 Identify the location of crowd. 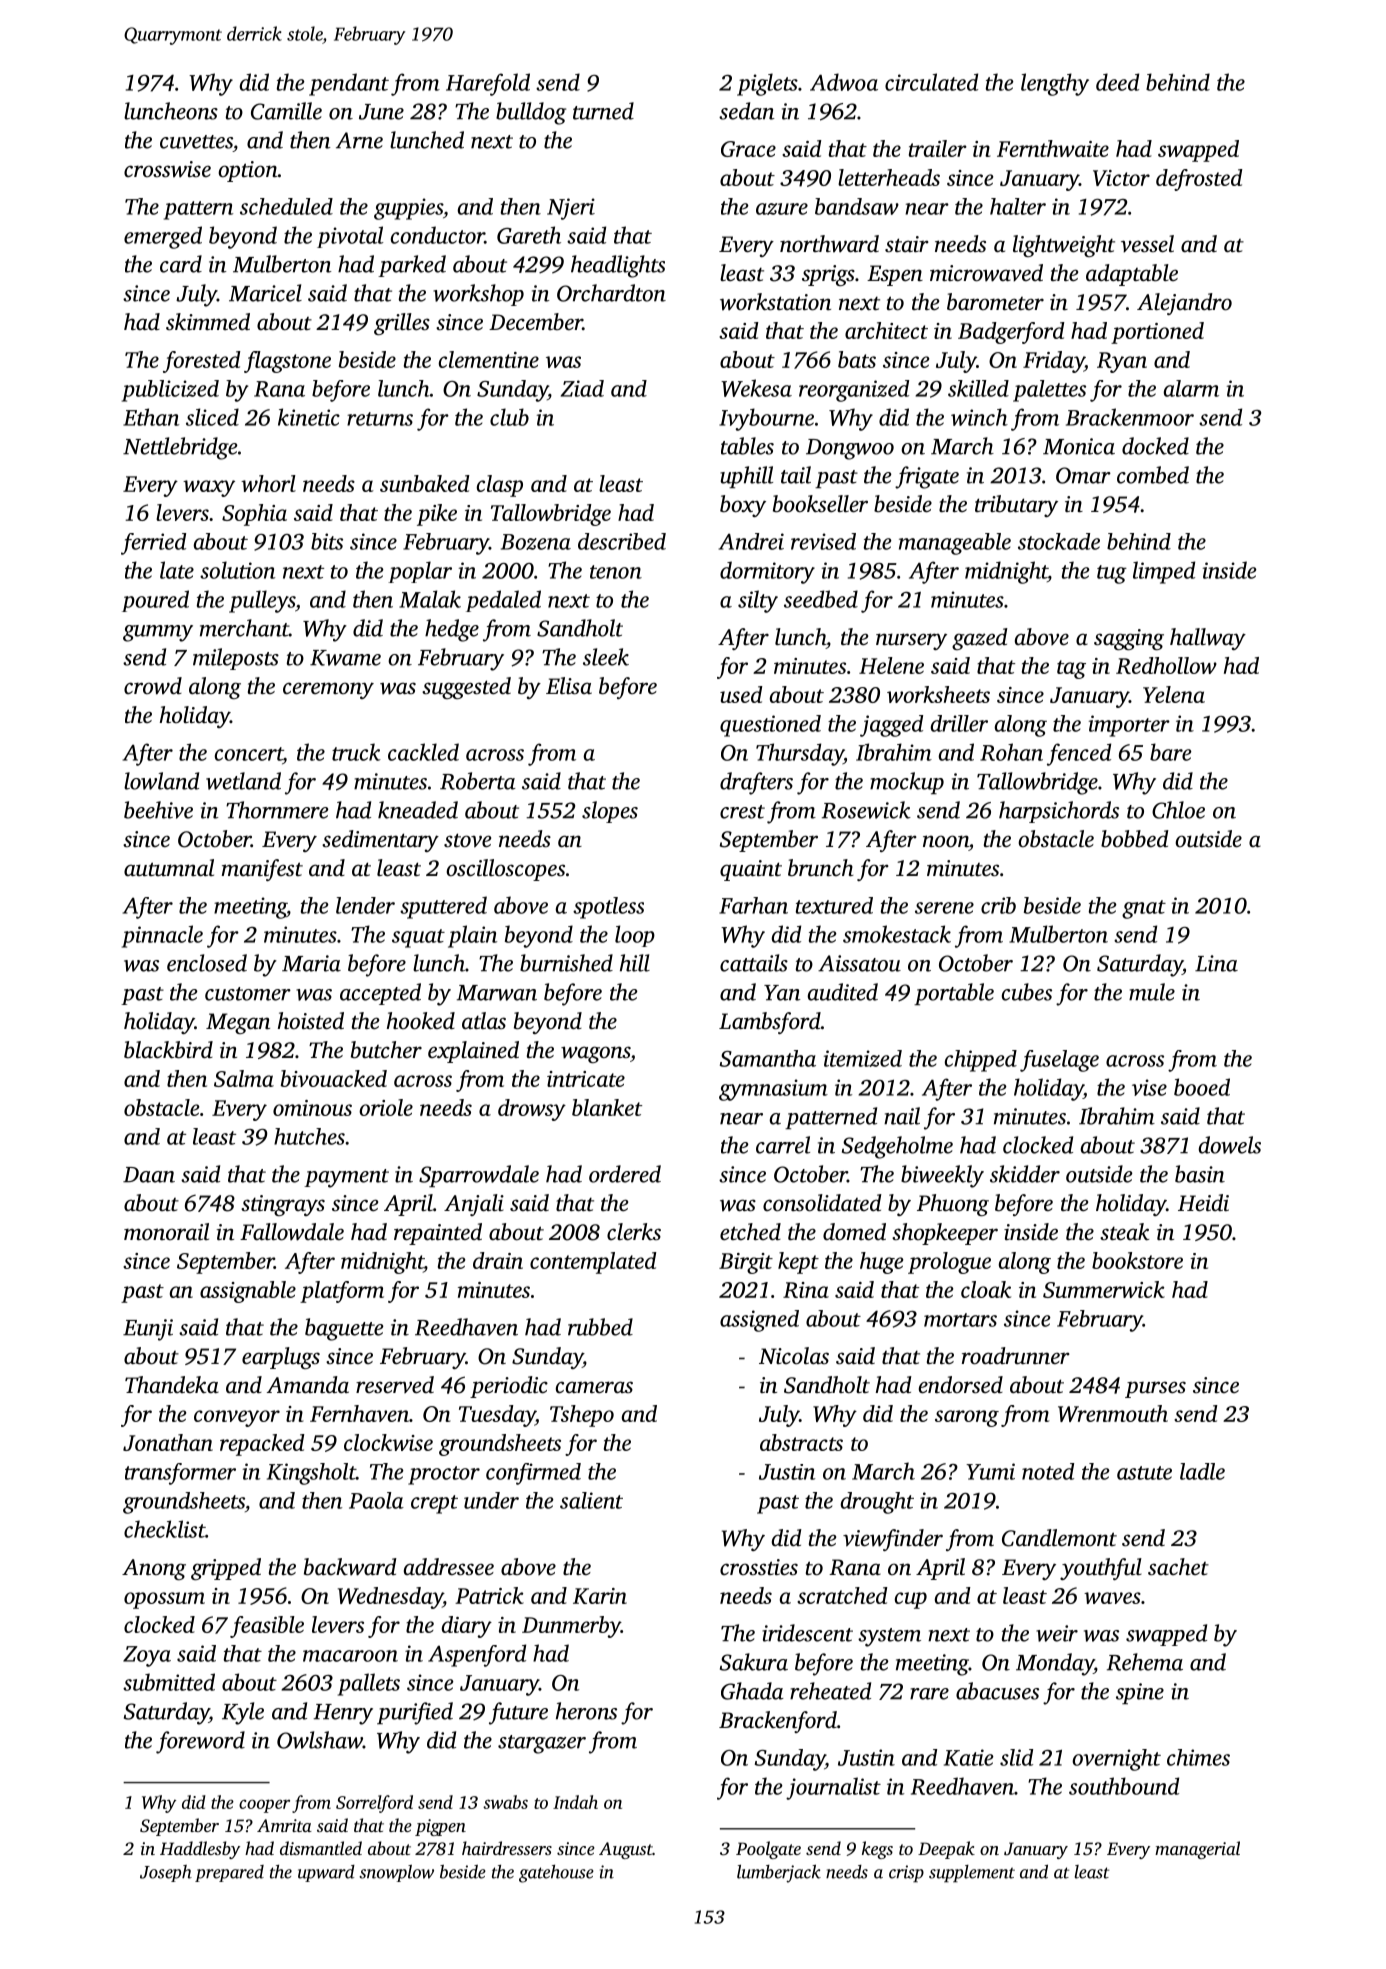
(153, 686).
